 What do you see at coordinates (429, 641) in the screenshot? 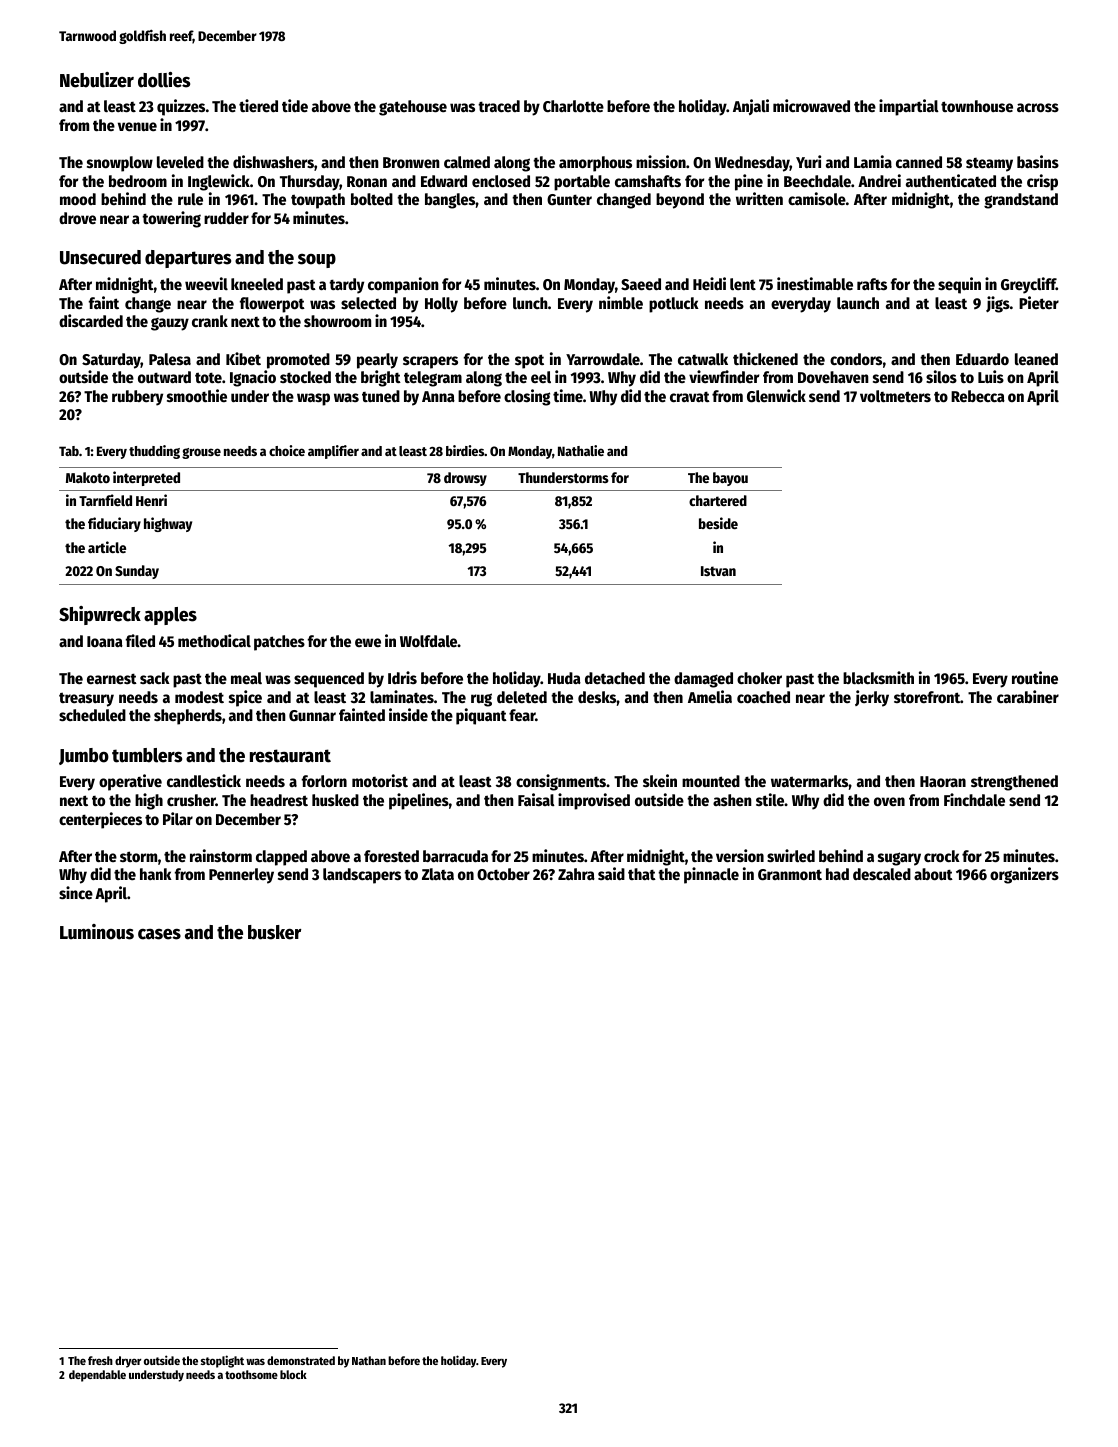
I see `Wolfdale` at bounding box center [429, 641].
